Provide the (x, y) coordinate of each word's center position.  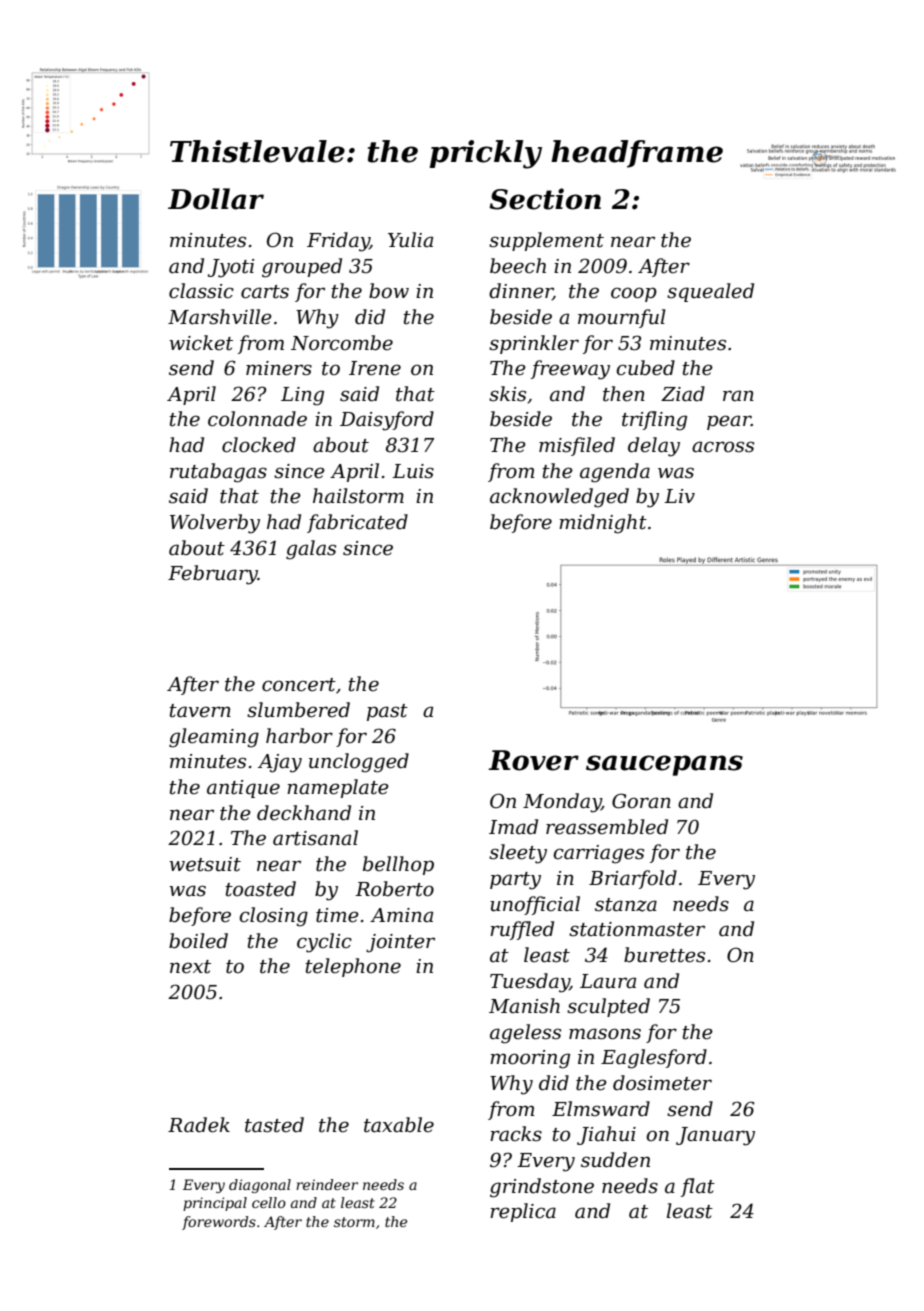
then (624, 394)
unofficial (535, 905)
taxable (399, 1125)
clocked (259, 445)
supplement (546, 241)
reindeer (327, 1184)
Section (545, 199)
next (190, 967)
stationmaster (637, 929)
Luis (413, 471)
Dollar (216, 199)
